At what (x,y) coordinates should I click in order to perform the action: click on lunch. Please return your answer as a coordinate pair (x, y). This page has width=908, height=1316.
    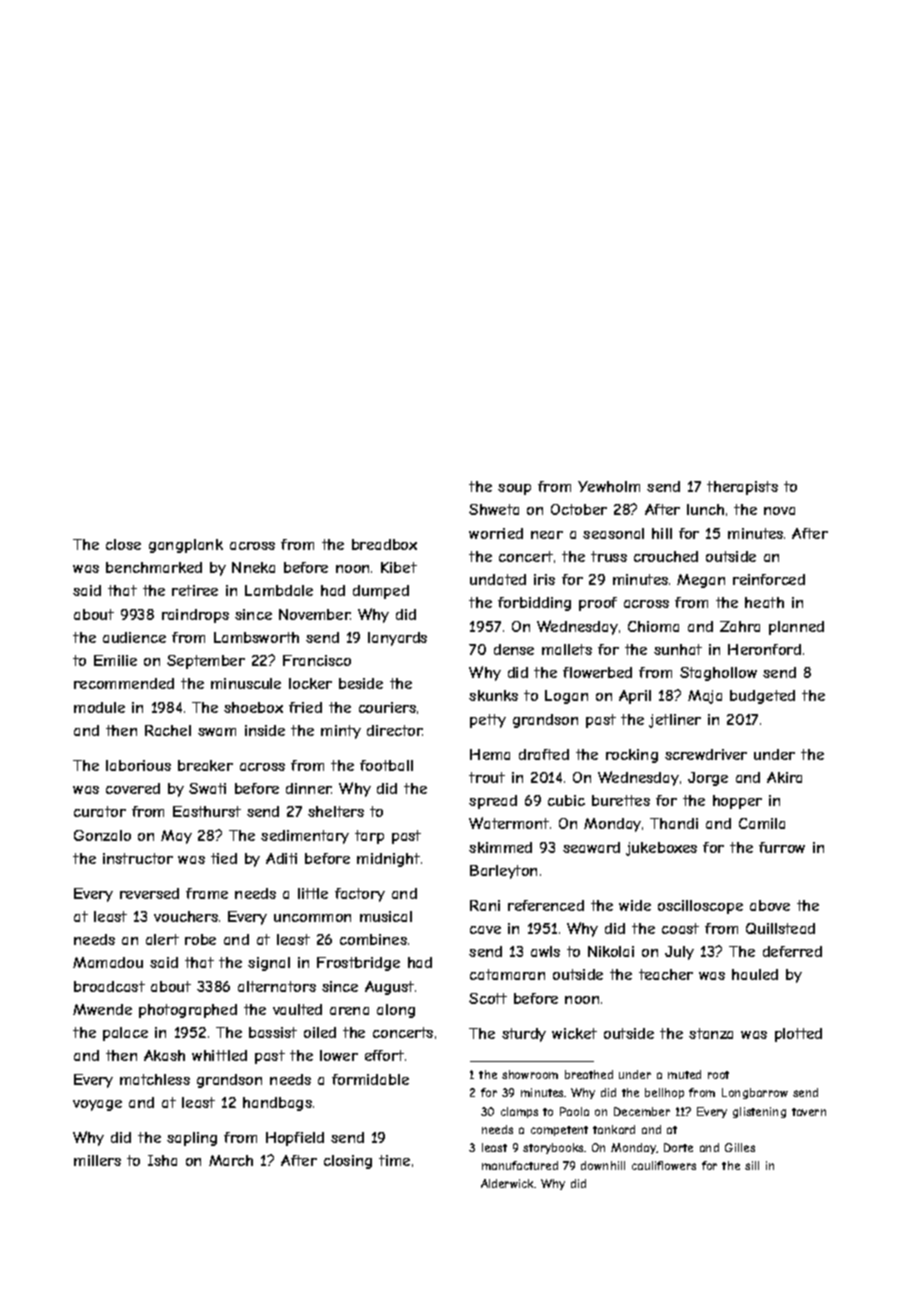
    Looking at the image, I should click on (705, 509).
